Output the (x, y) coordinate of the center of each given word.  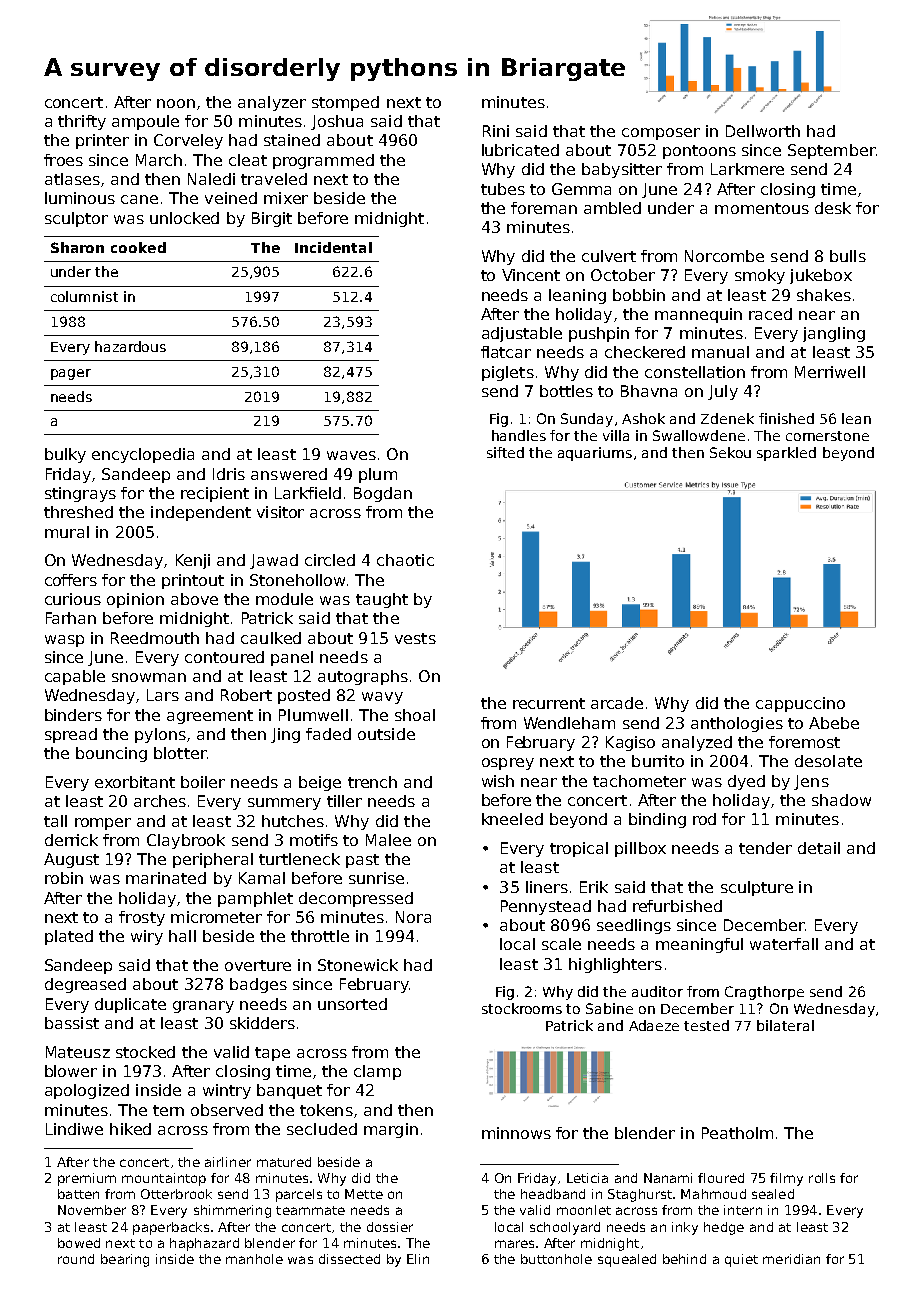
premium (87, 1179)
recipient (215, 494)
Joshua (337, 122)
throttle (320, 936)
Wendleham (569, 723)
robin (64, 878)
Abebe (834, 723)
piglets (508, 373)
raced (770, 314)
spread (71, 735)
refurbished (677, 906)
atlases (72, 179)
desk (833, 208)
